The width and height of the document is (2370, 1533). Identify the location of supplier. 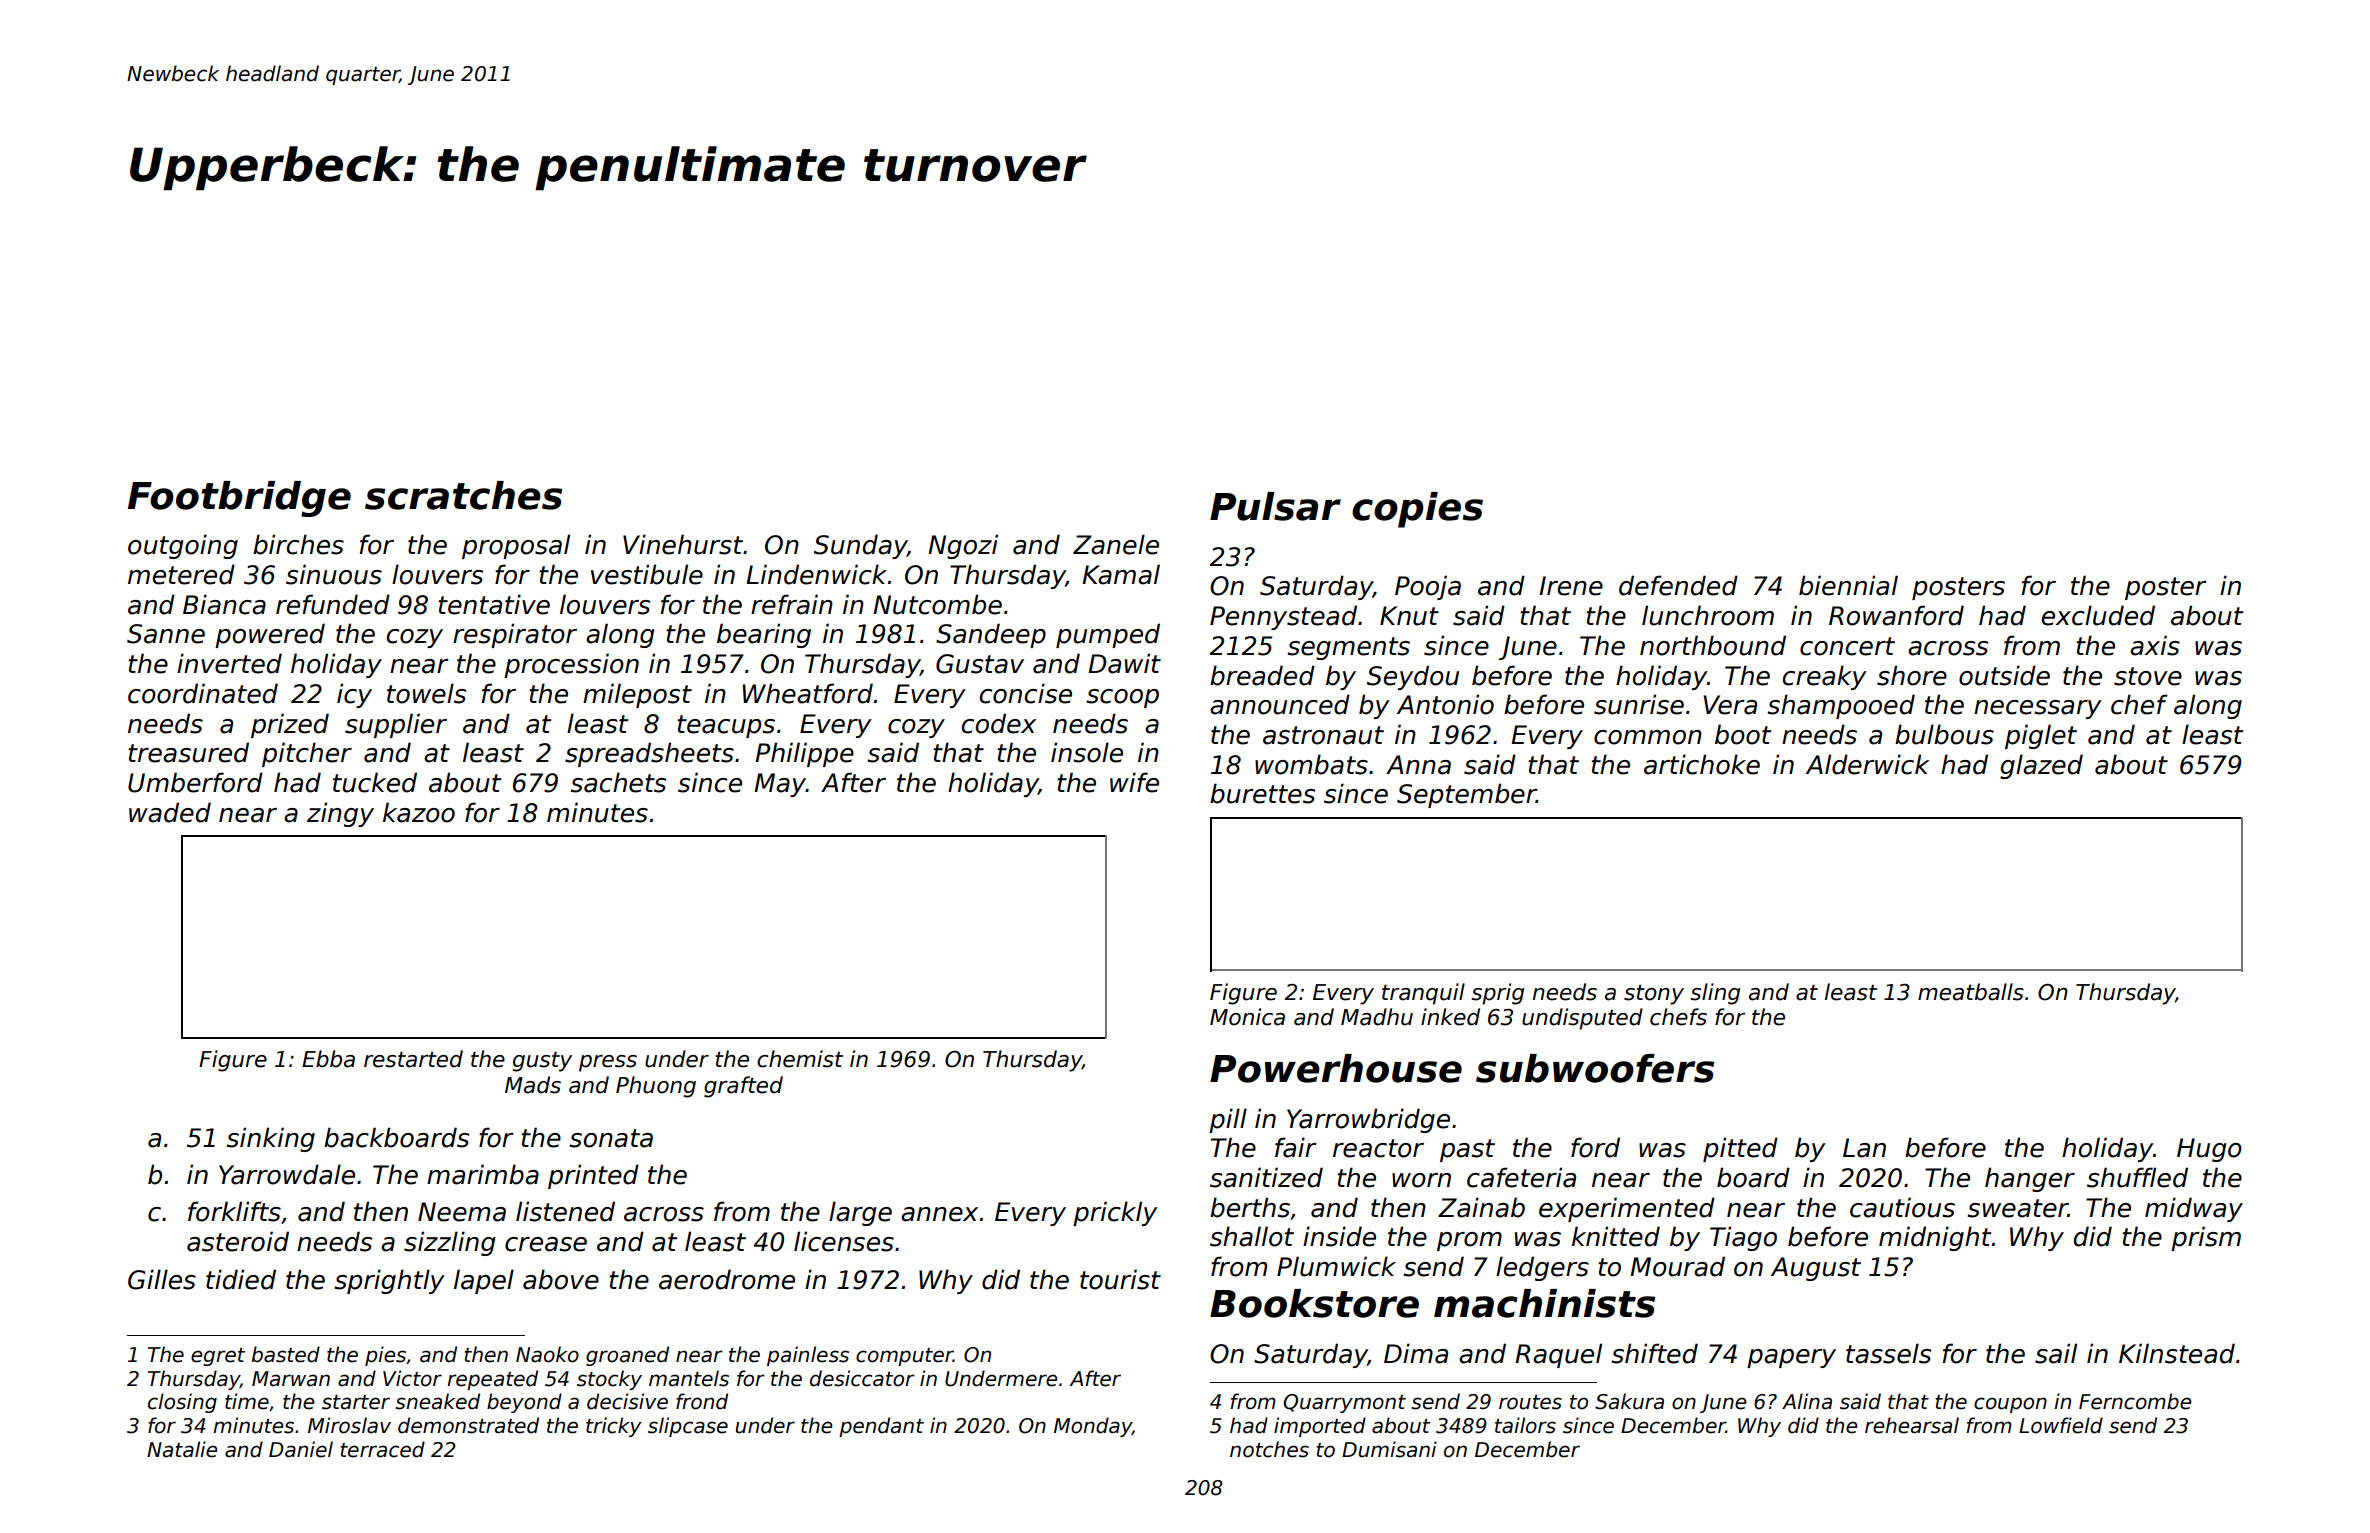
(396, 725).
